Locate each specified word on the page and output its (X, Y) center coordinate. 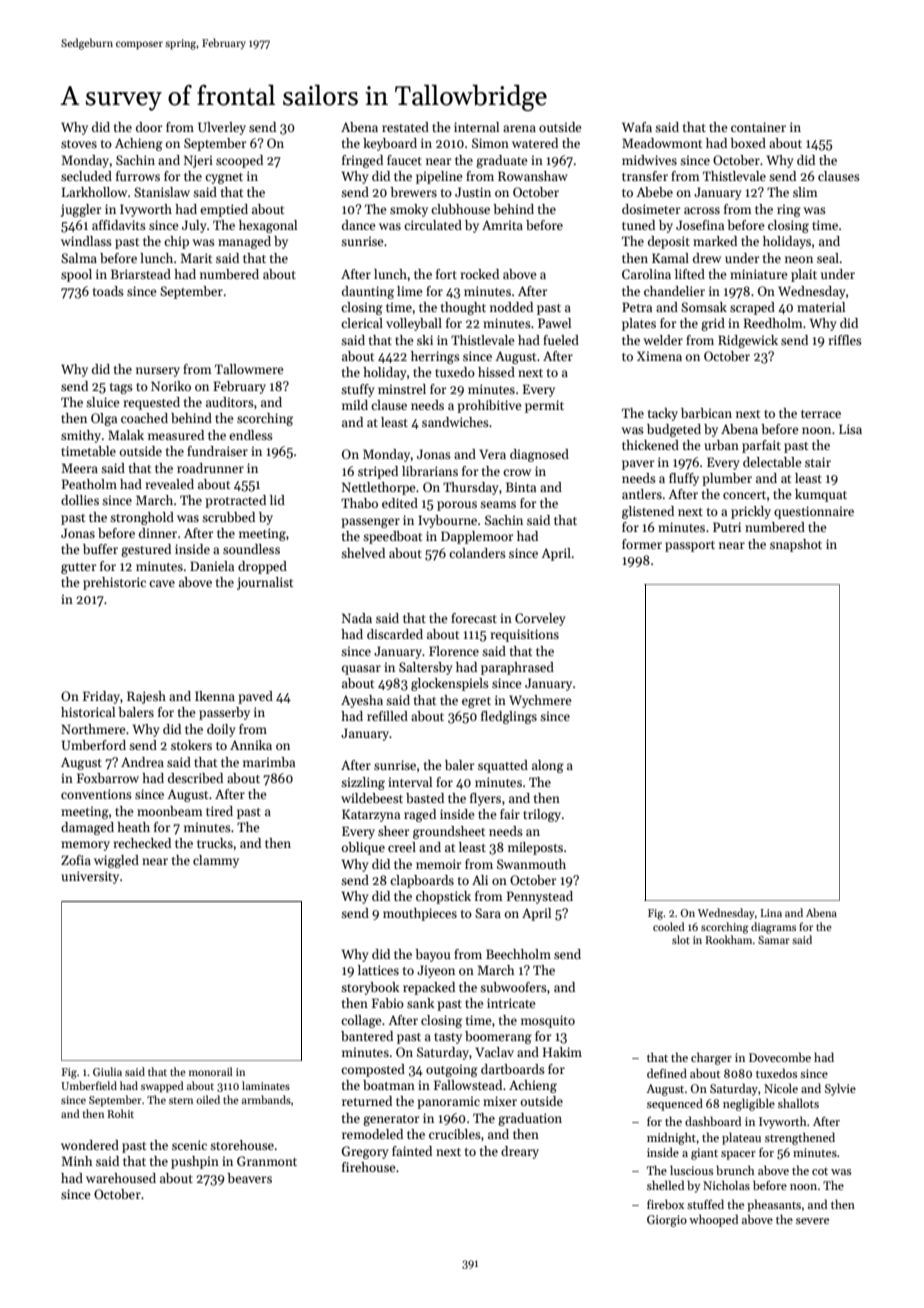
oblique (363, 848)
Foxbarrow (108, 778)
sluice (102, 402)
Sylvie (840, 1089)
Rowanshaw (533, 176)
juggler (81, 210)
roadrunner (210, 468)
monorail (211, 1071)
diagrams (773, 928)
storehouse (242, 1145)
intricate (511, 1003)
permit (544, 406)
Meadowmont (662, 143)
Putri (727, 527)
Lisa (850, 429)
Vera (492, 454)
